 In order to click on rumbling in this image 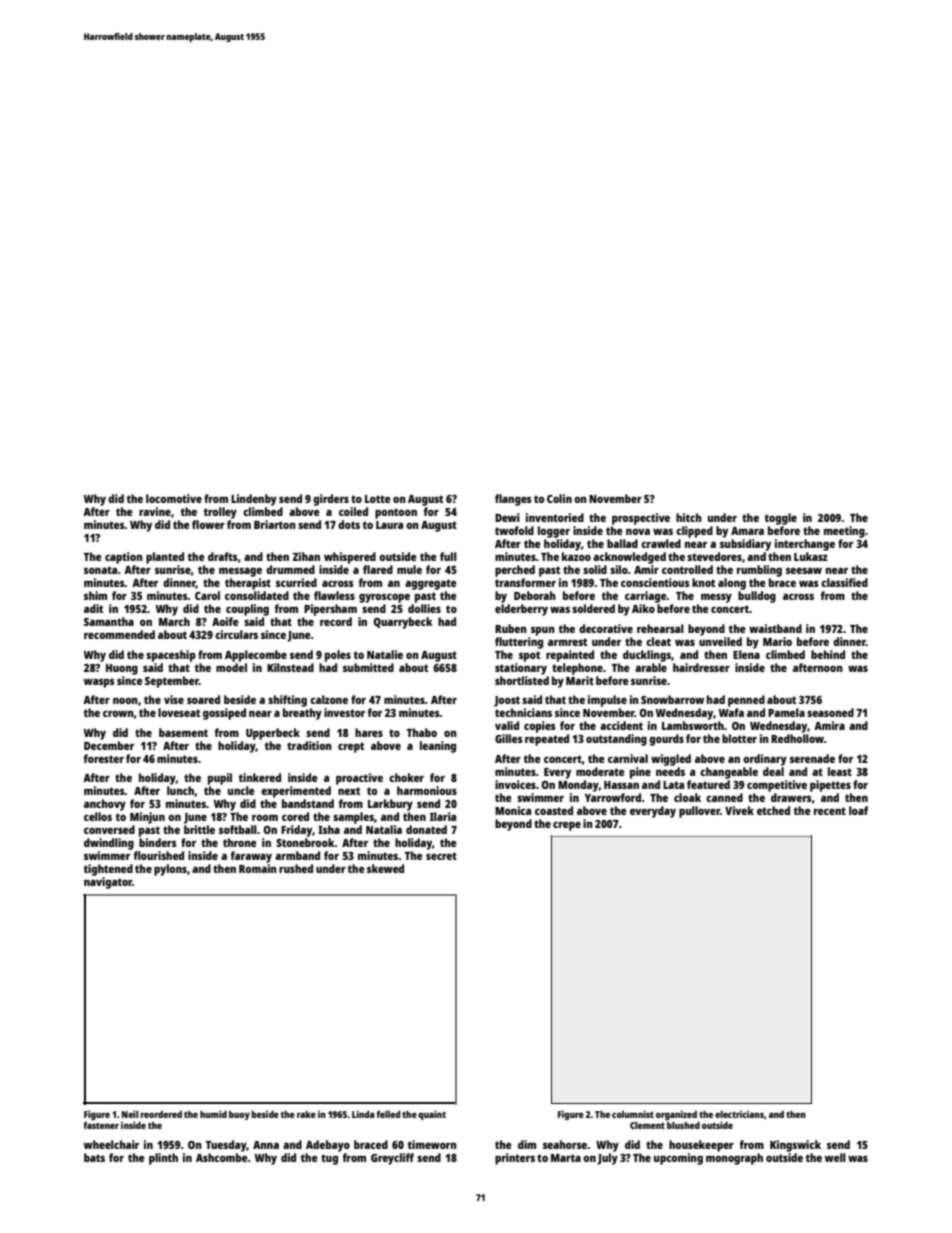, I will do `click(759, 571)`.
